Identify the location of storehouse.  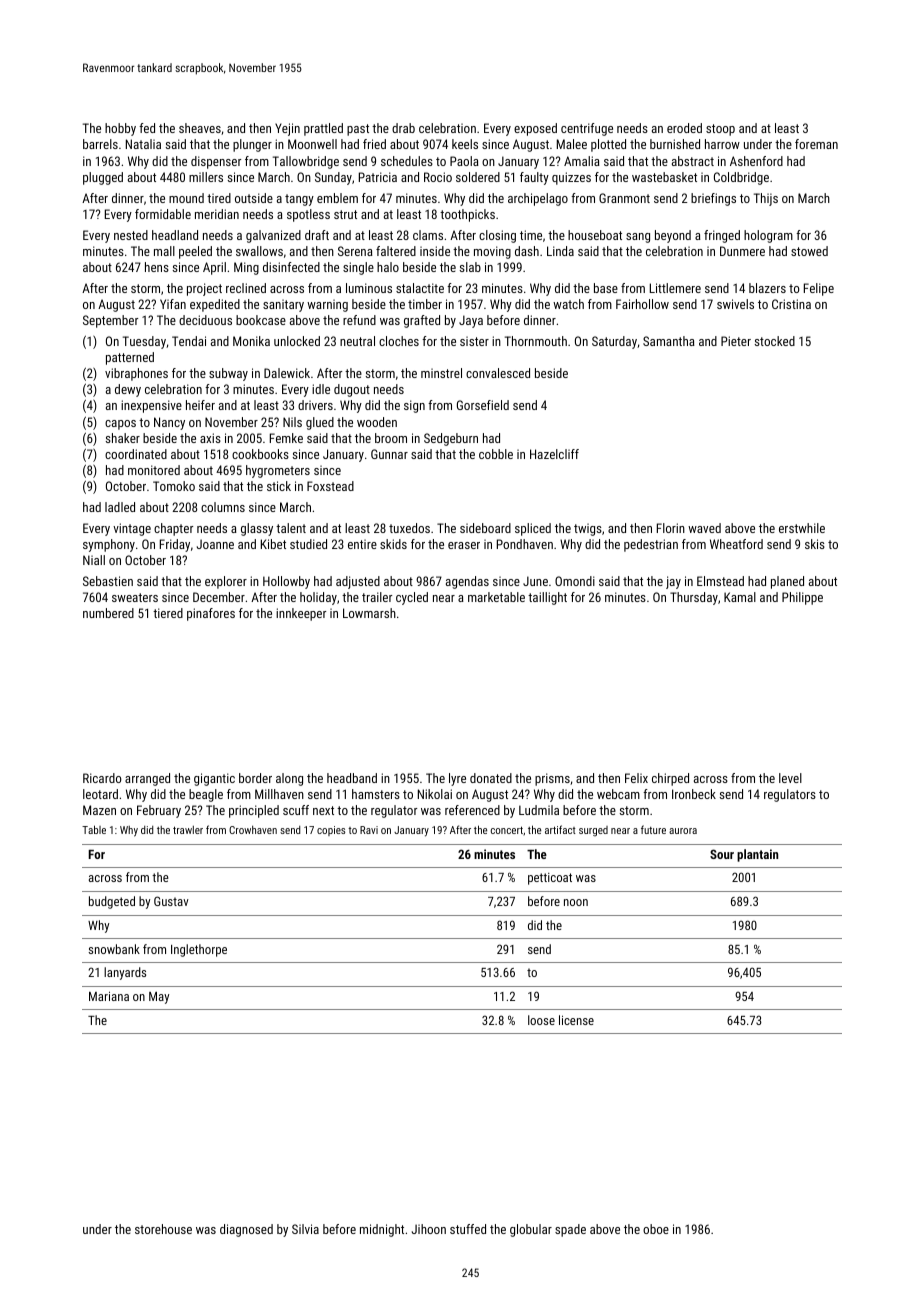
(163, 1229).
